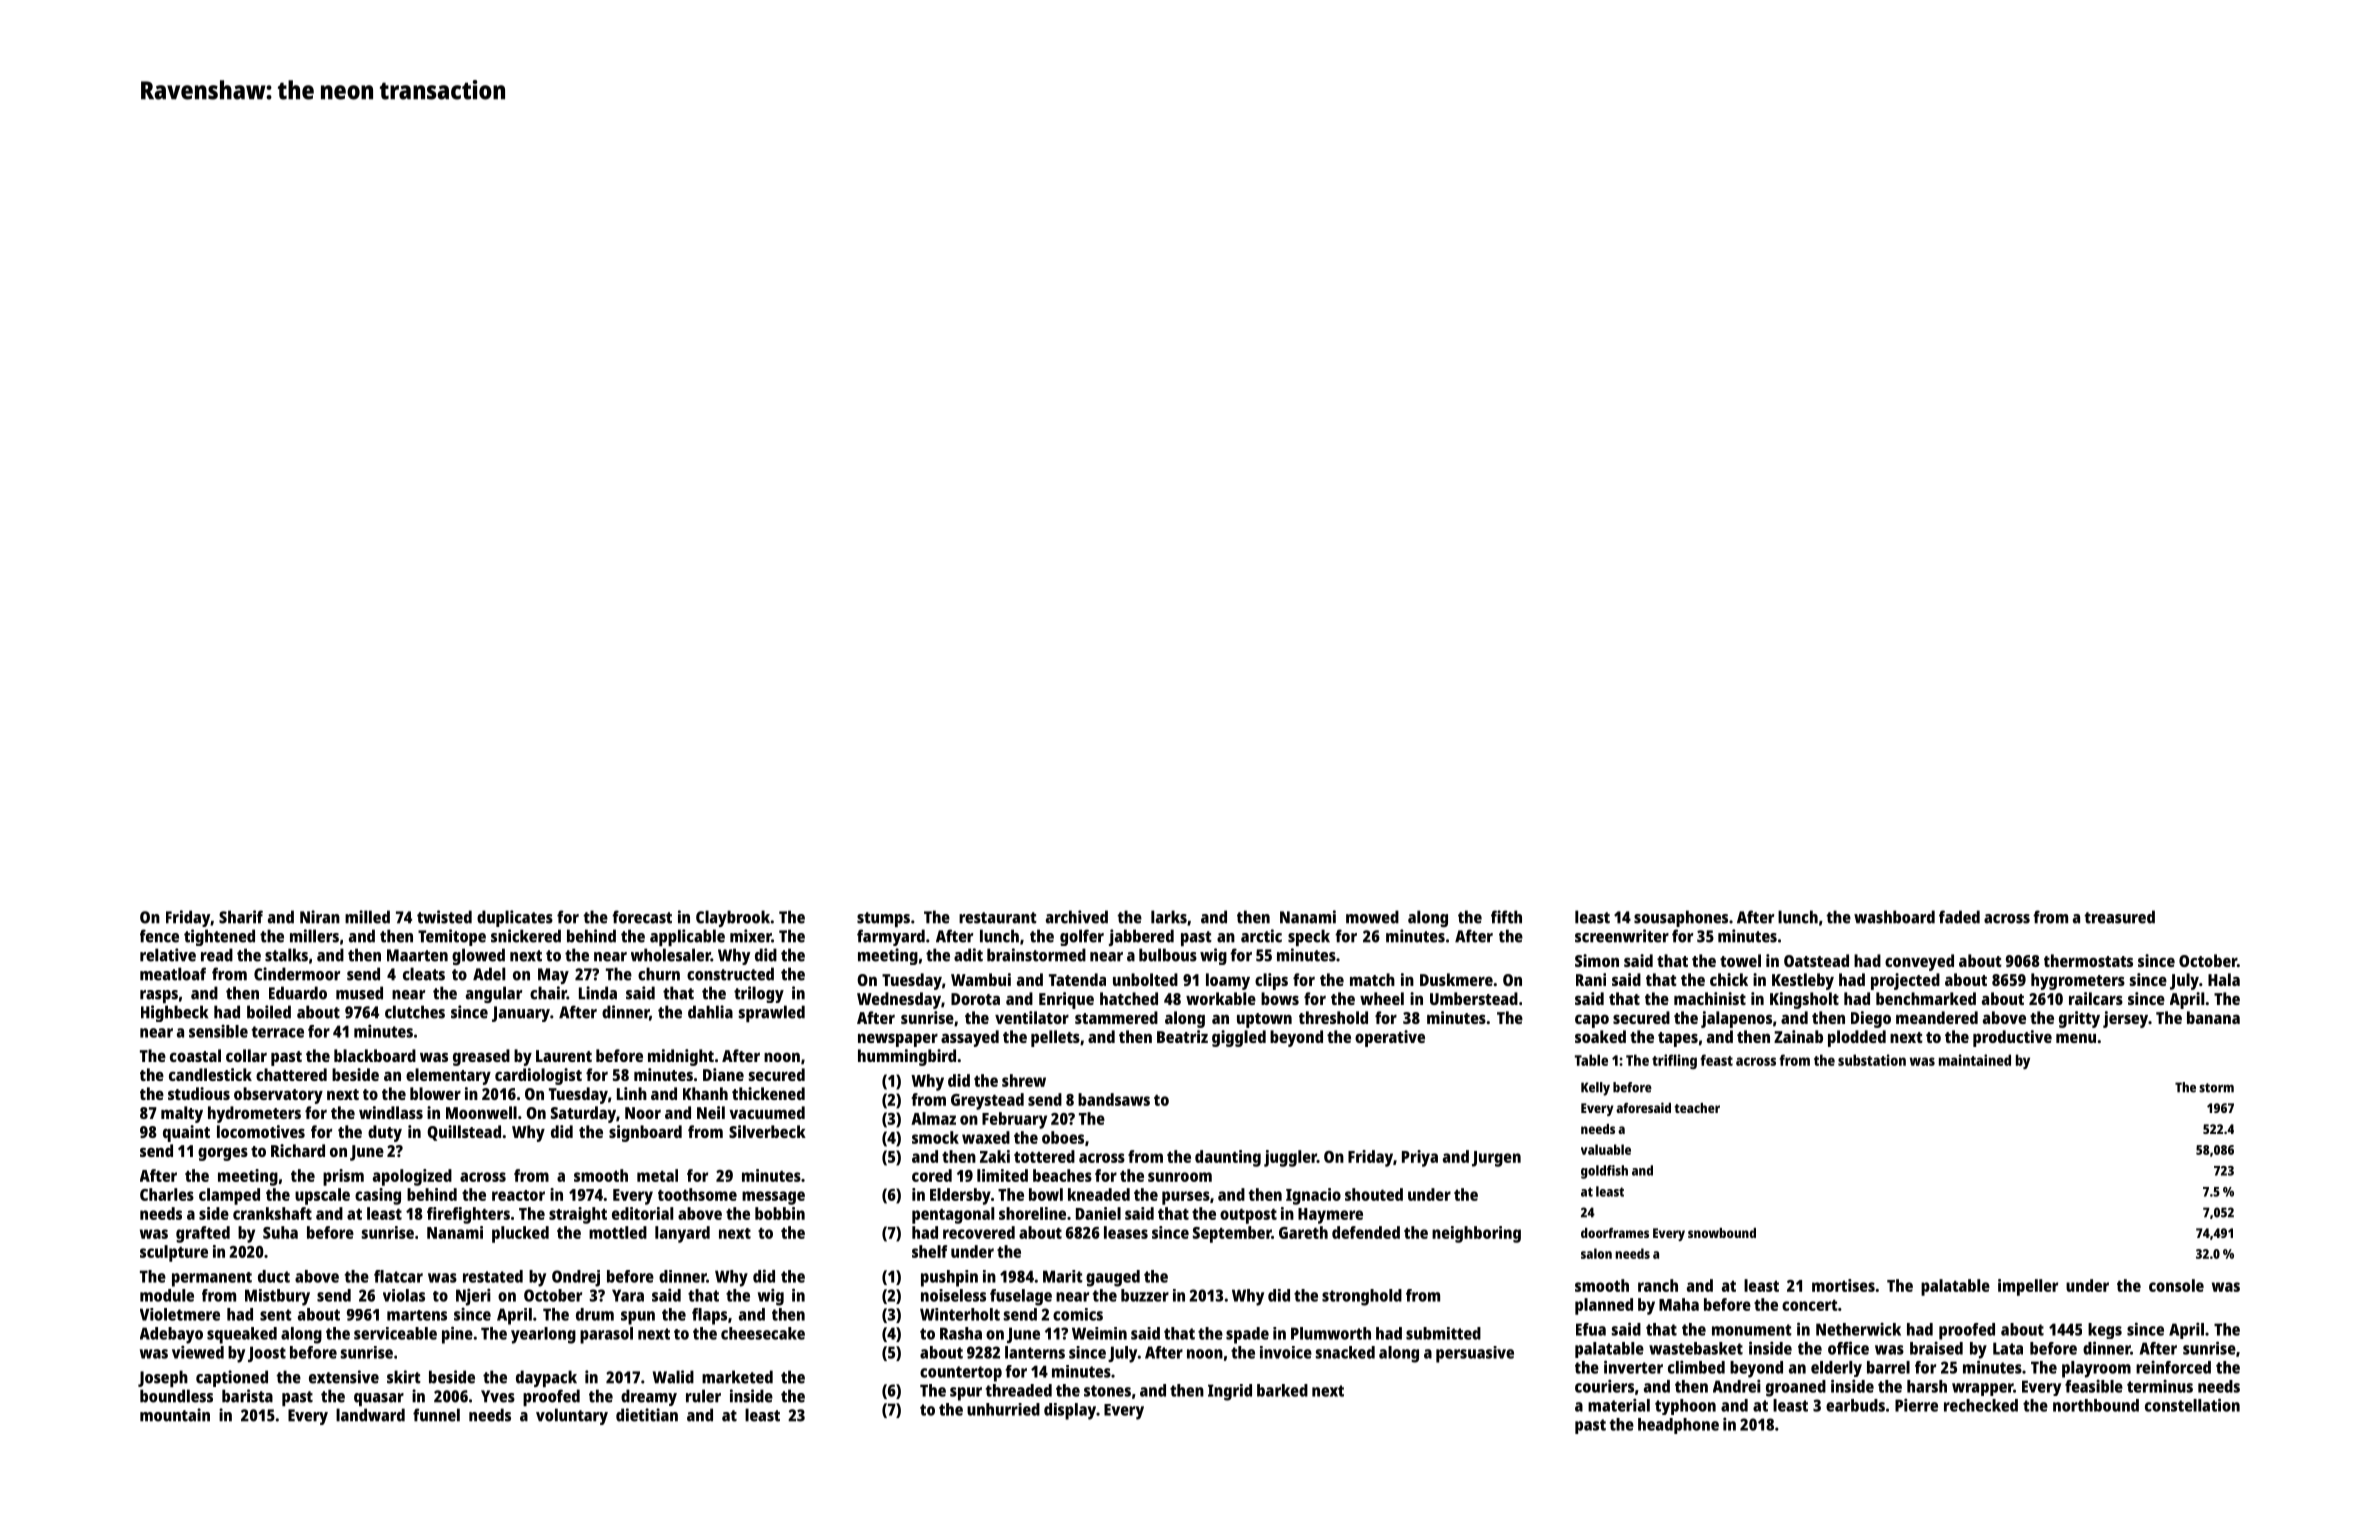  What do you see at coordinates (1606, 1149) in the document?
I see `valuable` at bounding box center [1606, 1149].
